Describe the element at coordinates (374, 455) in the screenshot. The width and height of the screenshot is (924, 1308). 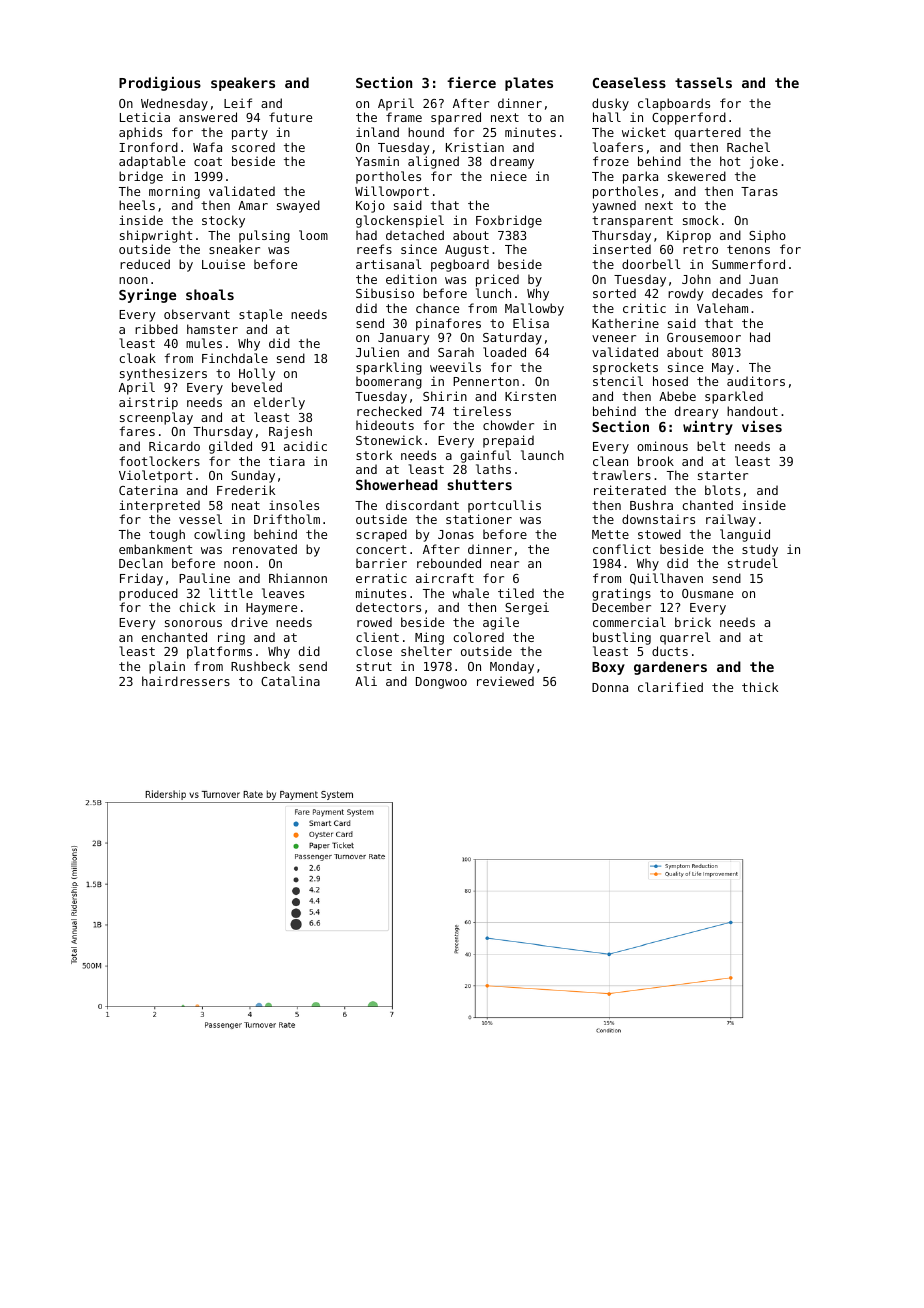
I see `stork` at that location.
